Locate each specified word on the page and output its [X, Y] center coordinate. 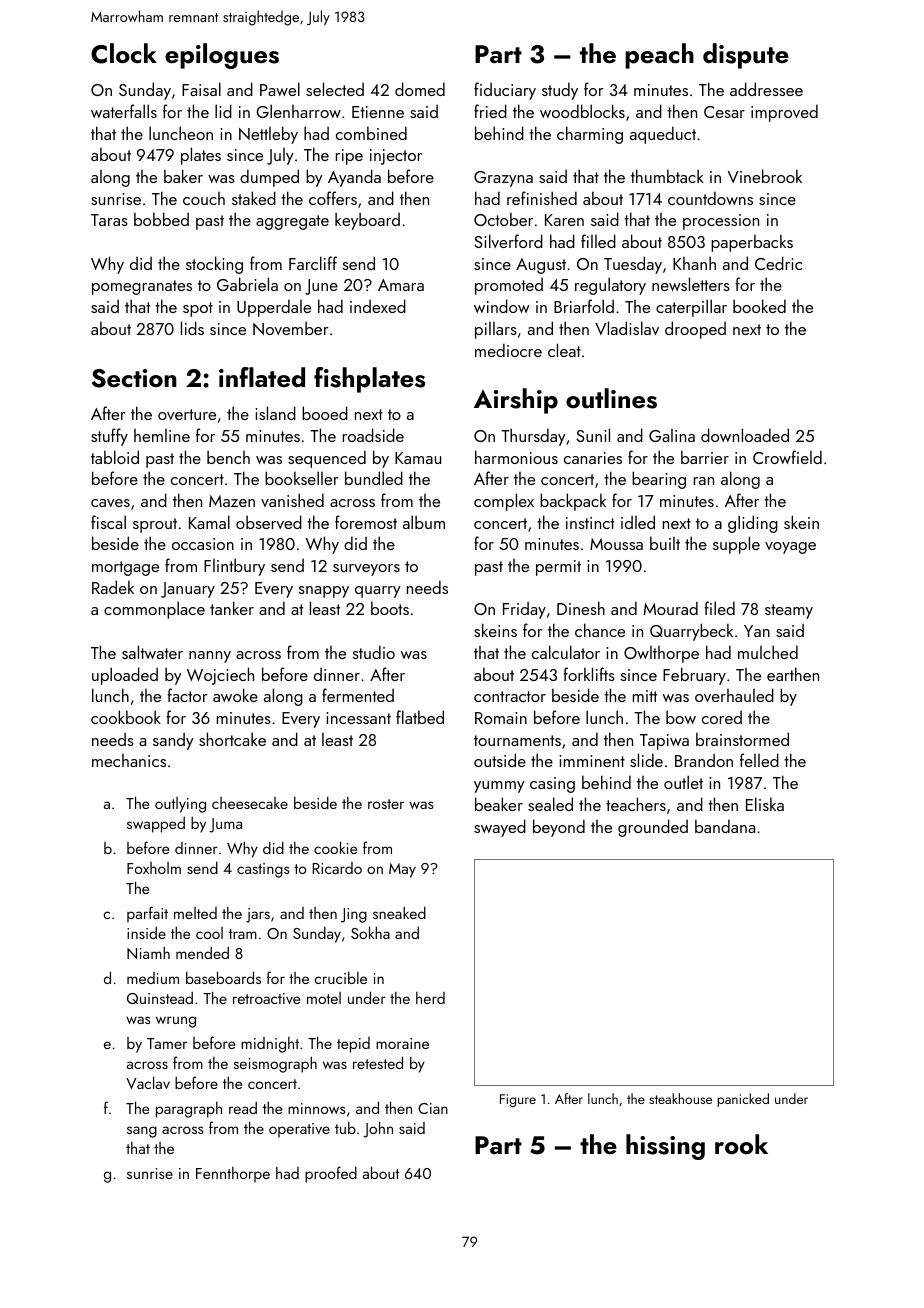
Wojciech [220, 676]
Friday [524, 610]
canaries [593, 458]
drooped [695, 330]
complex [504, 502]
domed [420, 89]
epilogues [222, 56]
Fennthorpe [233, 1175]
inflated [262, 377]
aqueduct [663, 135]
